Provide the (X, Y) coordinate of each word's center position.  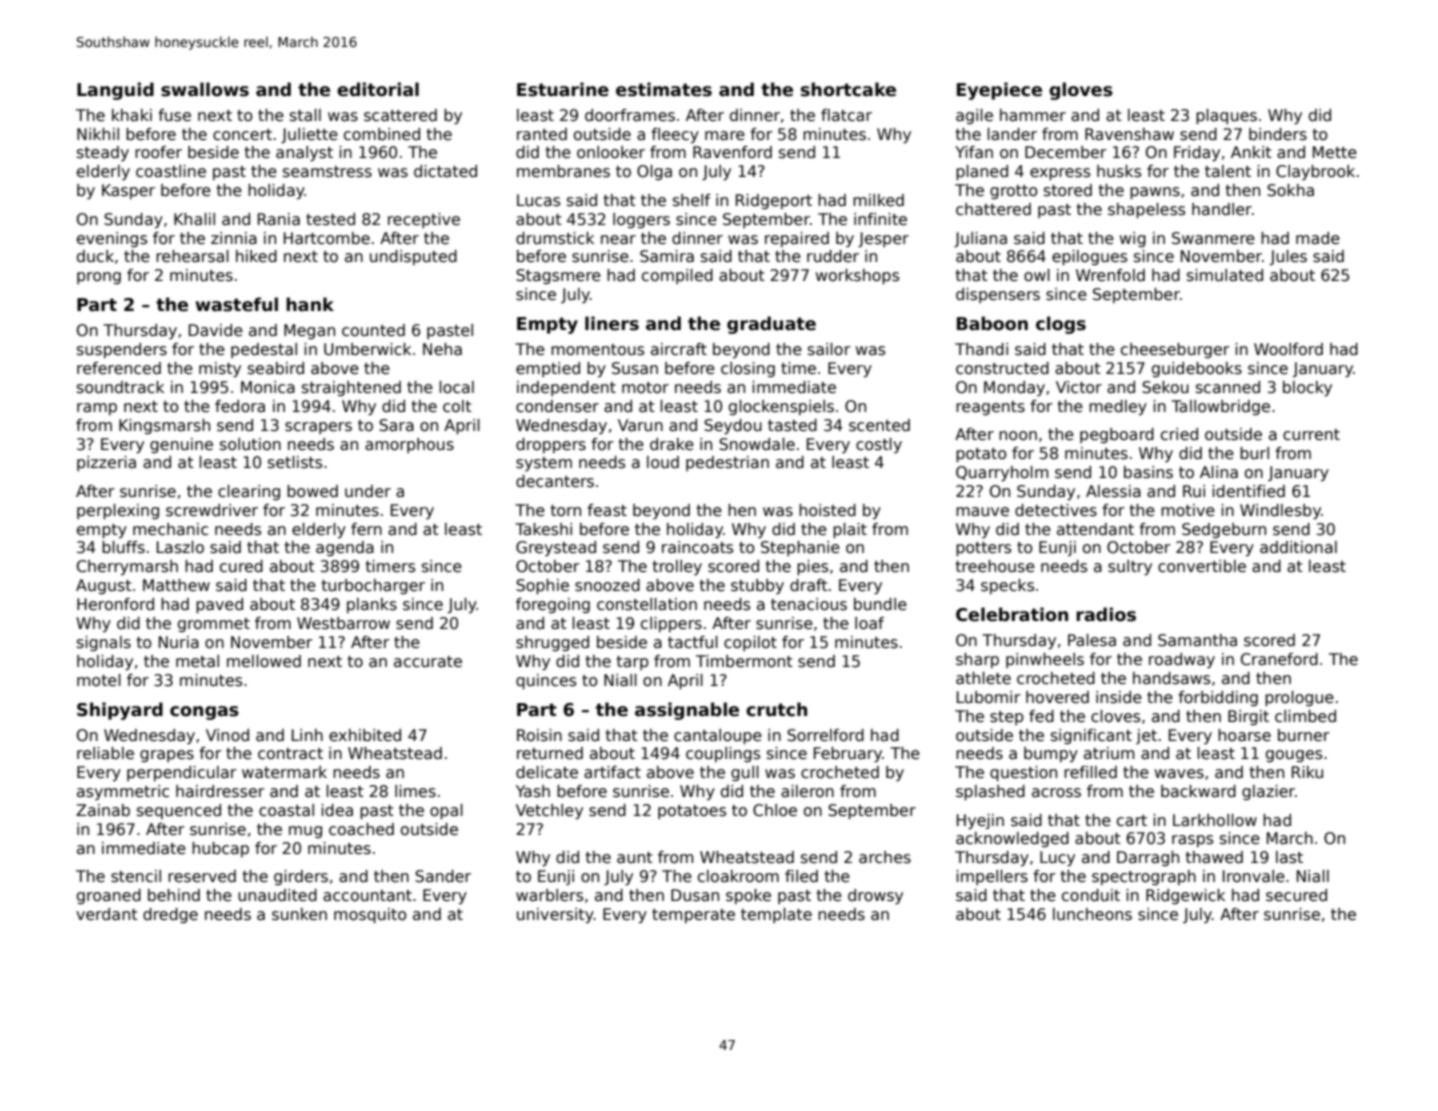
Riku (1307, 772)
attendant (1095, 529)
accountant (367, 896)
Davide (216, 330)
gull (745, 773)
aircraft (679, 349)
